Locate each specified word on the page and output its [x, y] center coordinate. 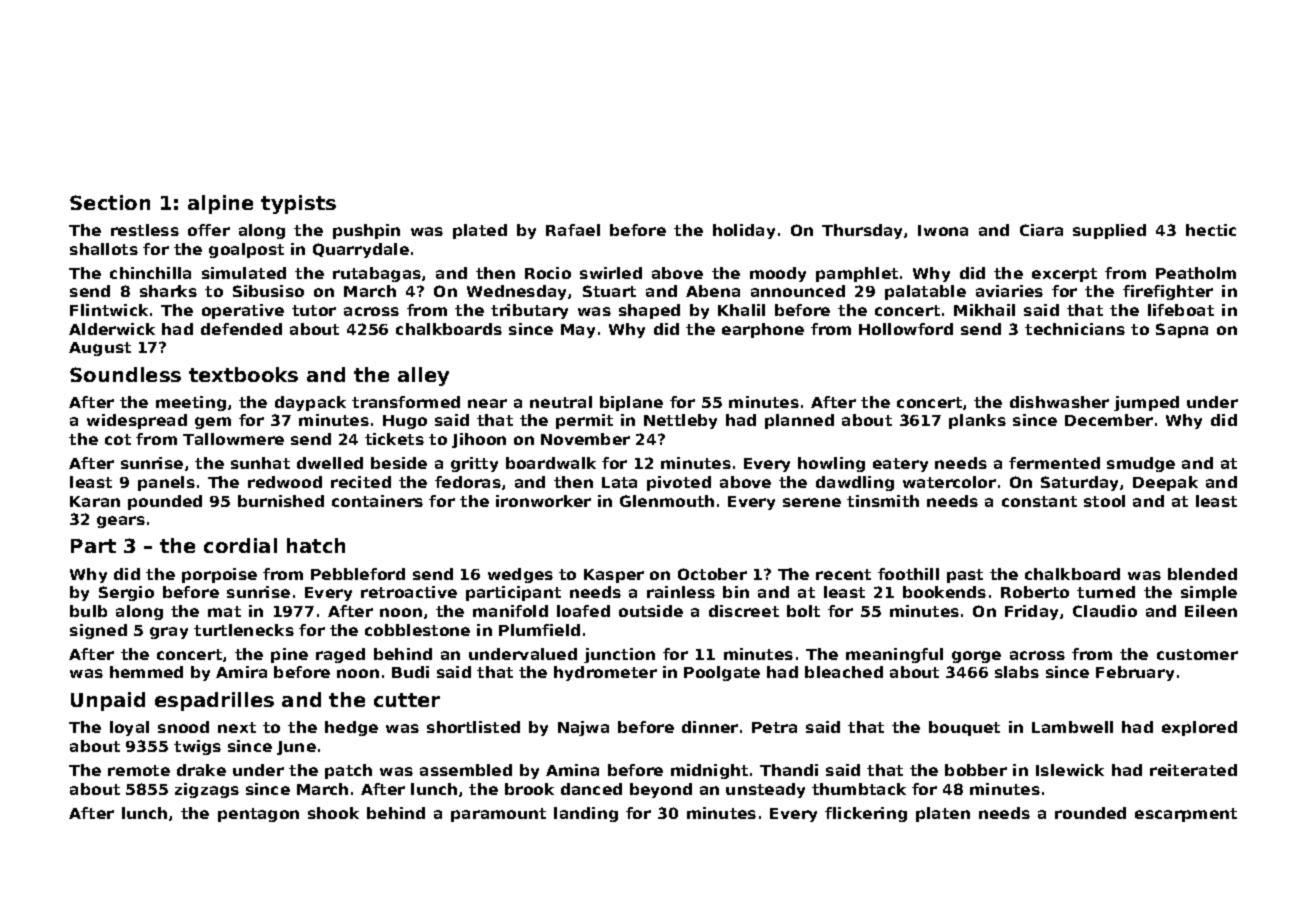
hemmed [146, 672]
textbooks [243, 374]
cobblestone [417, 630]
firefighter [1168, 292]
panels [166, 483]
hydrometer [605, 673]
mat [224, 611]
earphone [763, 330]
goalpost [246, 250]
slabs [1017, 672]
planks [977, 421]
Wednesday [516, 292]
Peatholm [1196, 273]
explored [1199, 728]
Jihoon [479, 440]
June [296, 748]
